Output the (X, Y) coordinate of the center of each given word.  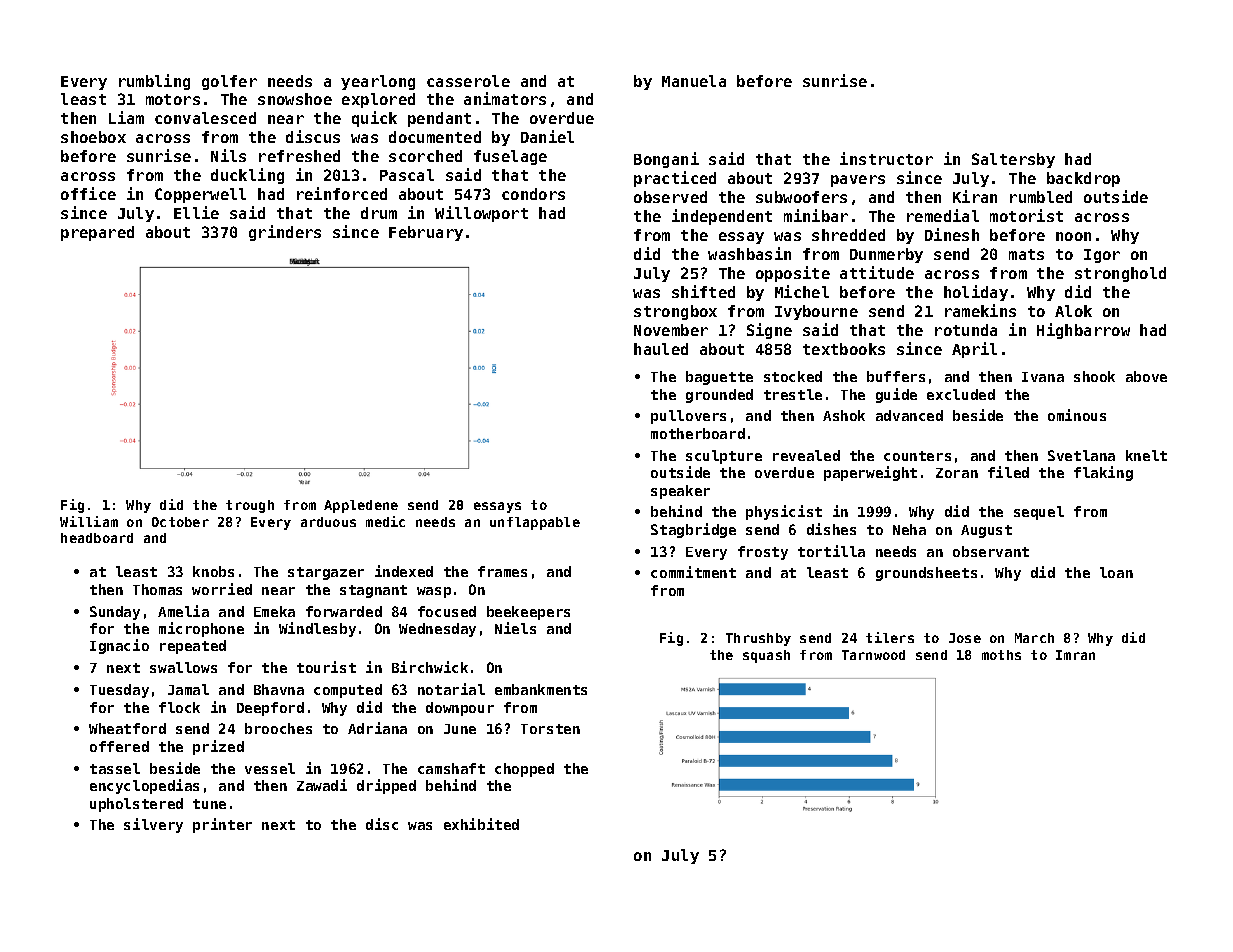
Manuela (694, 81)
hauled (661, 349)
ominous (1077, 415)
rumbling (154, 82)
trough (250, 506)
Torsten (550, 729)
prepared (97, 233)
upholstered (136, 805)
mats (1026, 254)
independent (722, 217)
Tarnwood (873, 655)
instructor (886, 158)
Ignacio (119, 646)
